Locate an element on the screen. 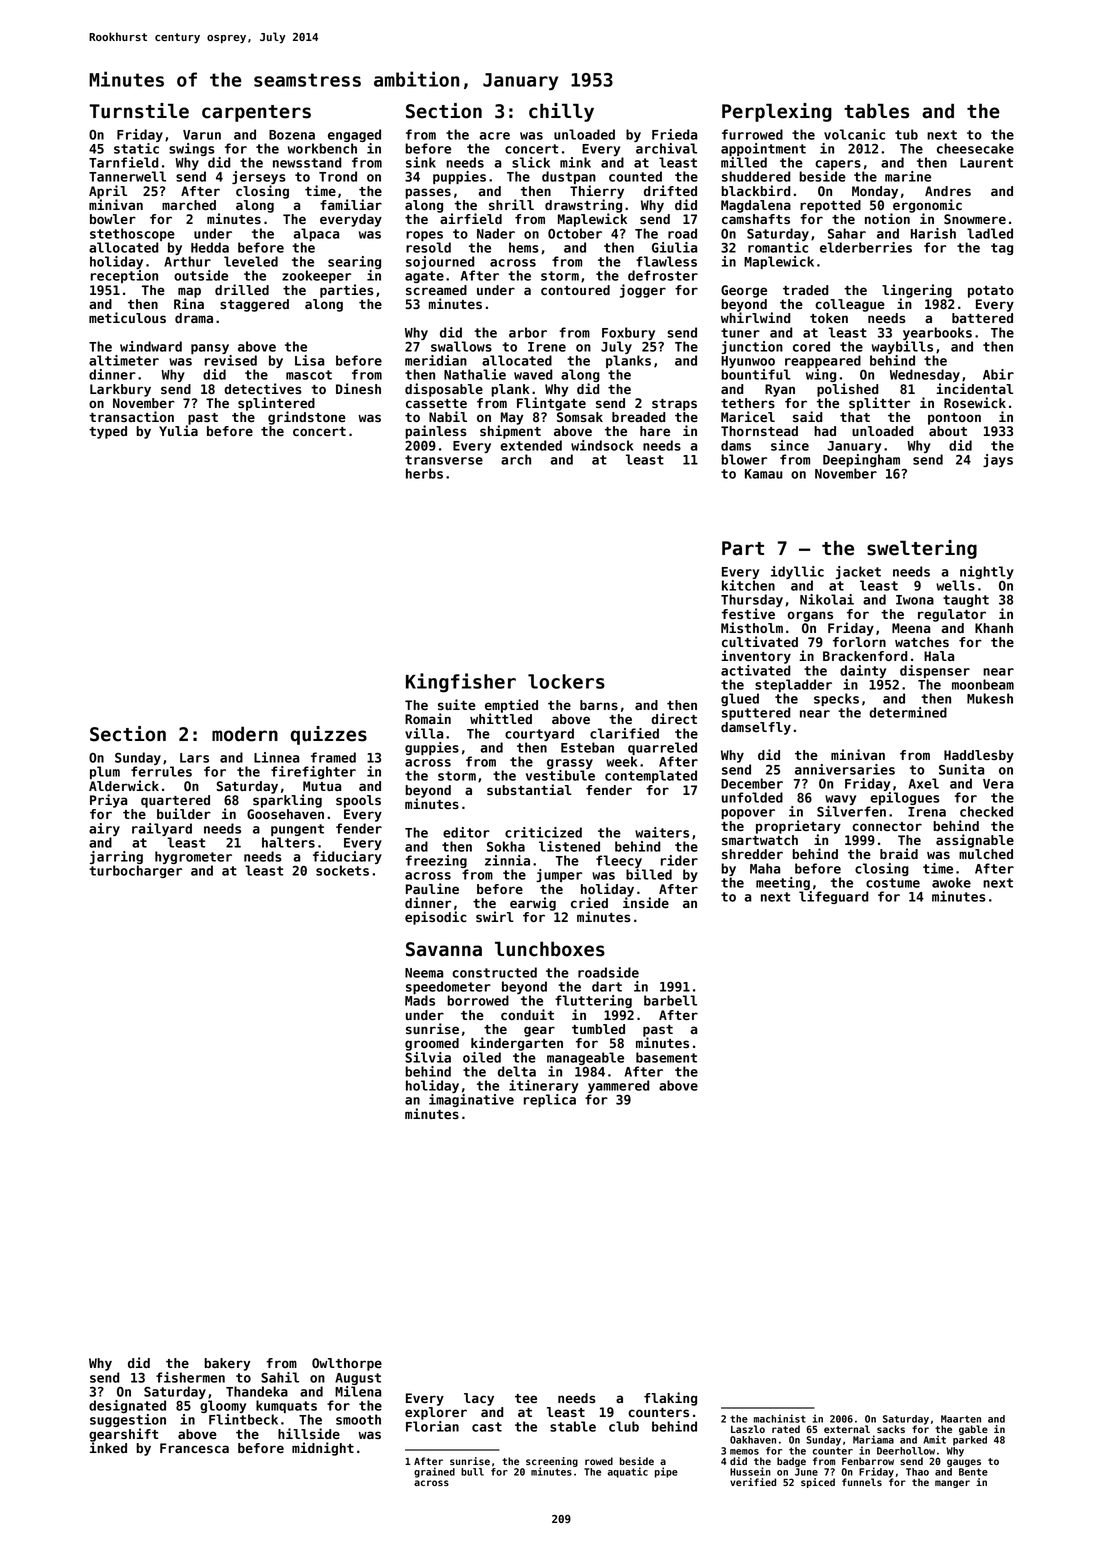 Image resolution: width=1103 pixels, height=1560 pixels. modern is located at coordinates (245, 734).
